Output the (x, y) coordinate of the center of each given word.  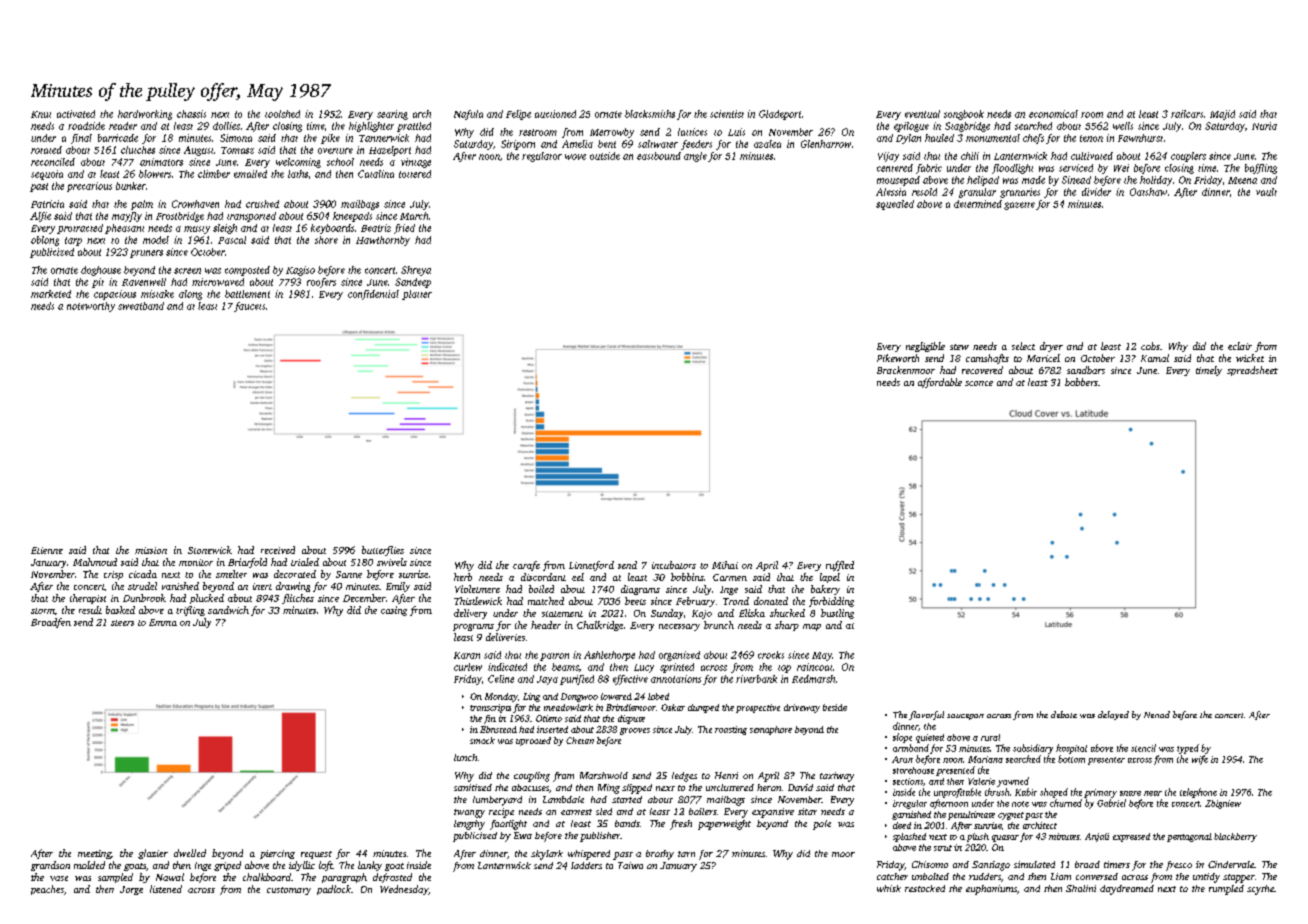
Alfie (40, 217)
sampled (115, 878)
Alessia (891, 192)
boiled (541, 589)
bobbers (1081, 382)
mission (151, 550)
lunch (465, 757)
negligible (925, 347)
